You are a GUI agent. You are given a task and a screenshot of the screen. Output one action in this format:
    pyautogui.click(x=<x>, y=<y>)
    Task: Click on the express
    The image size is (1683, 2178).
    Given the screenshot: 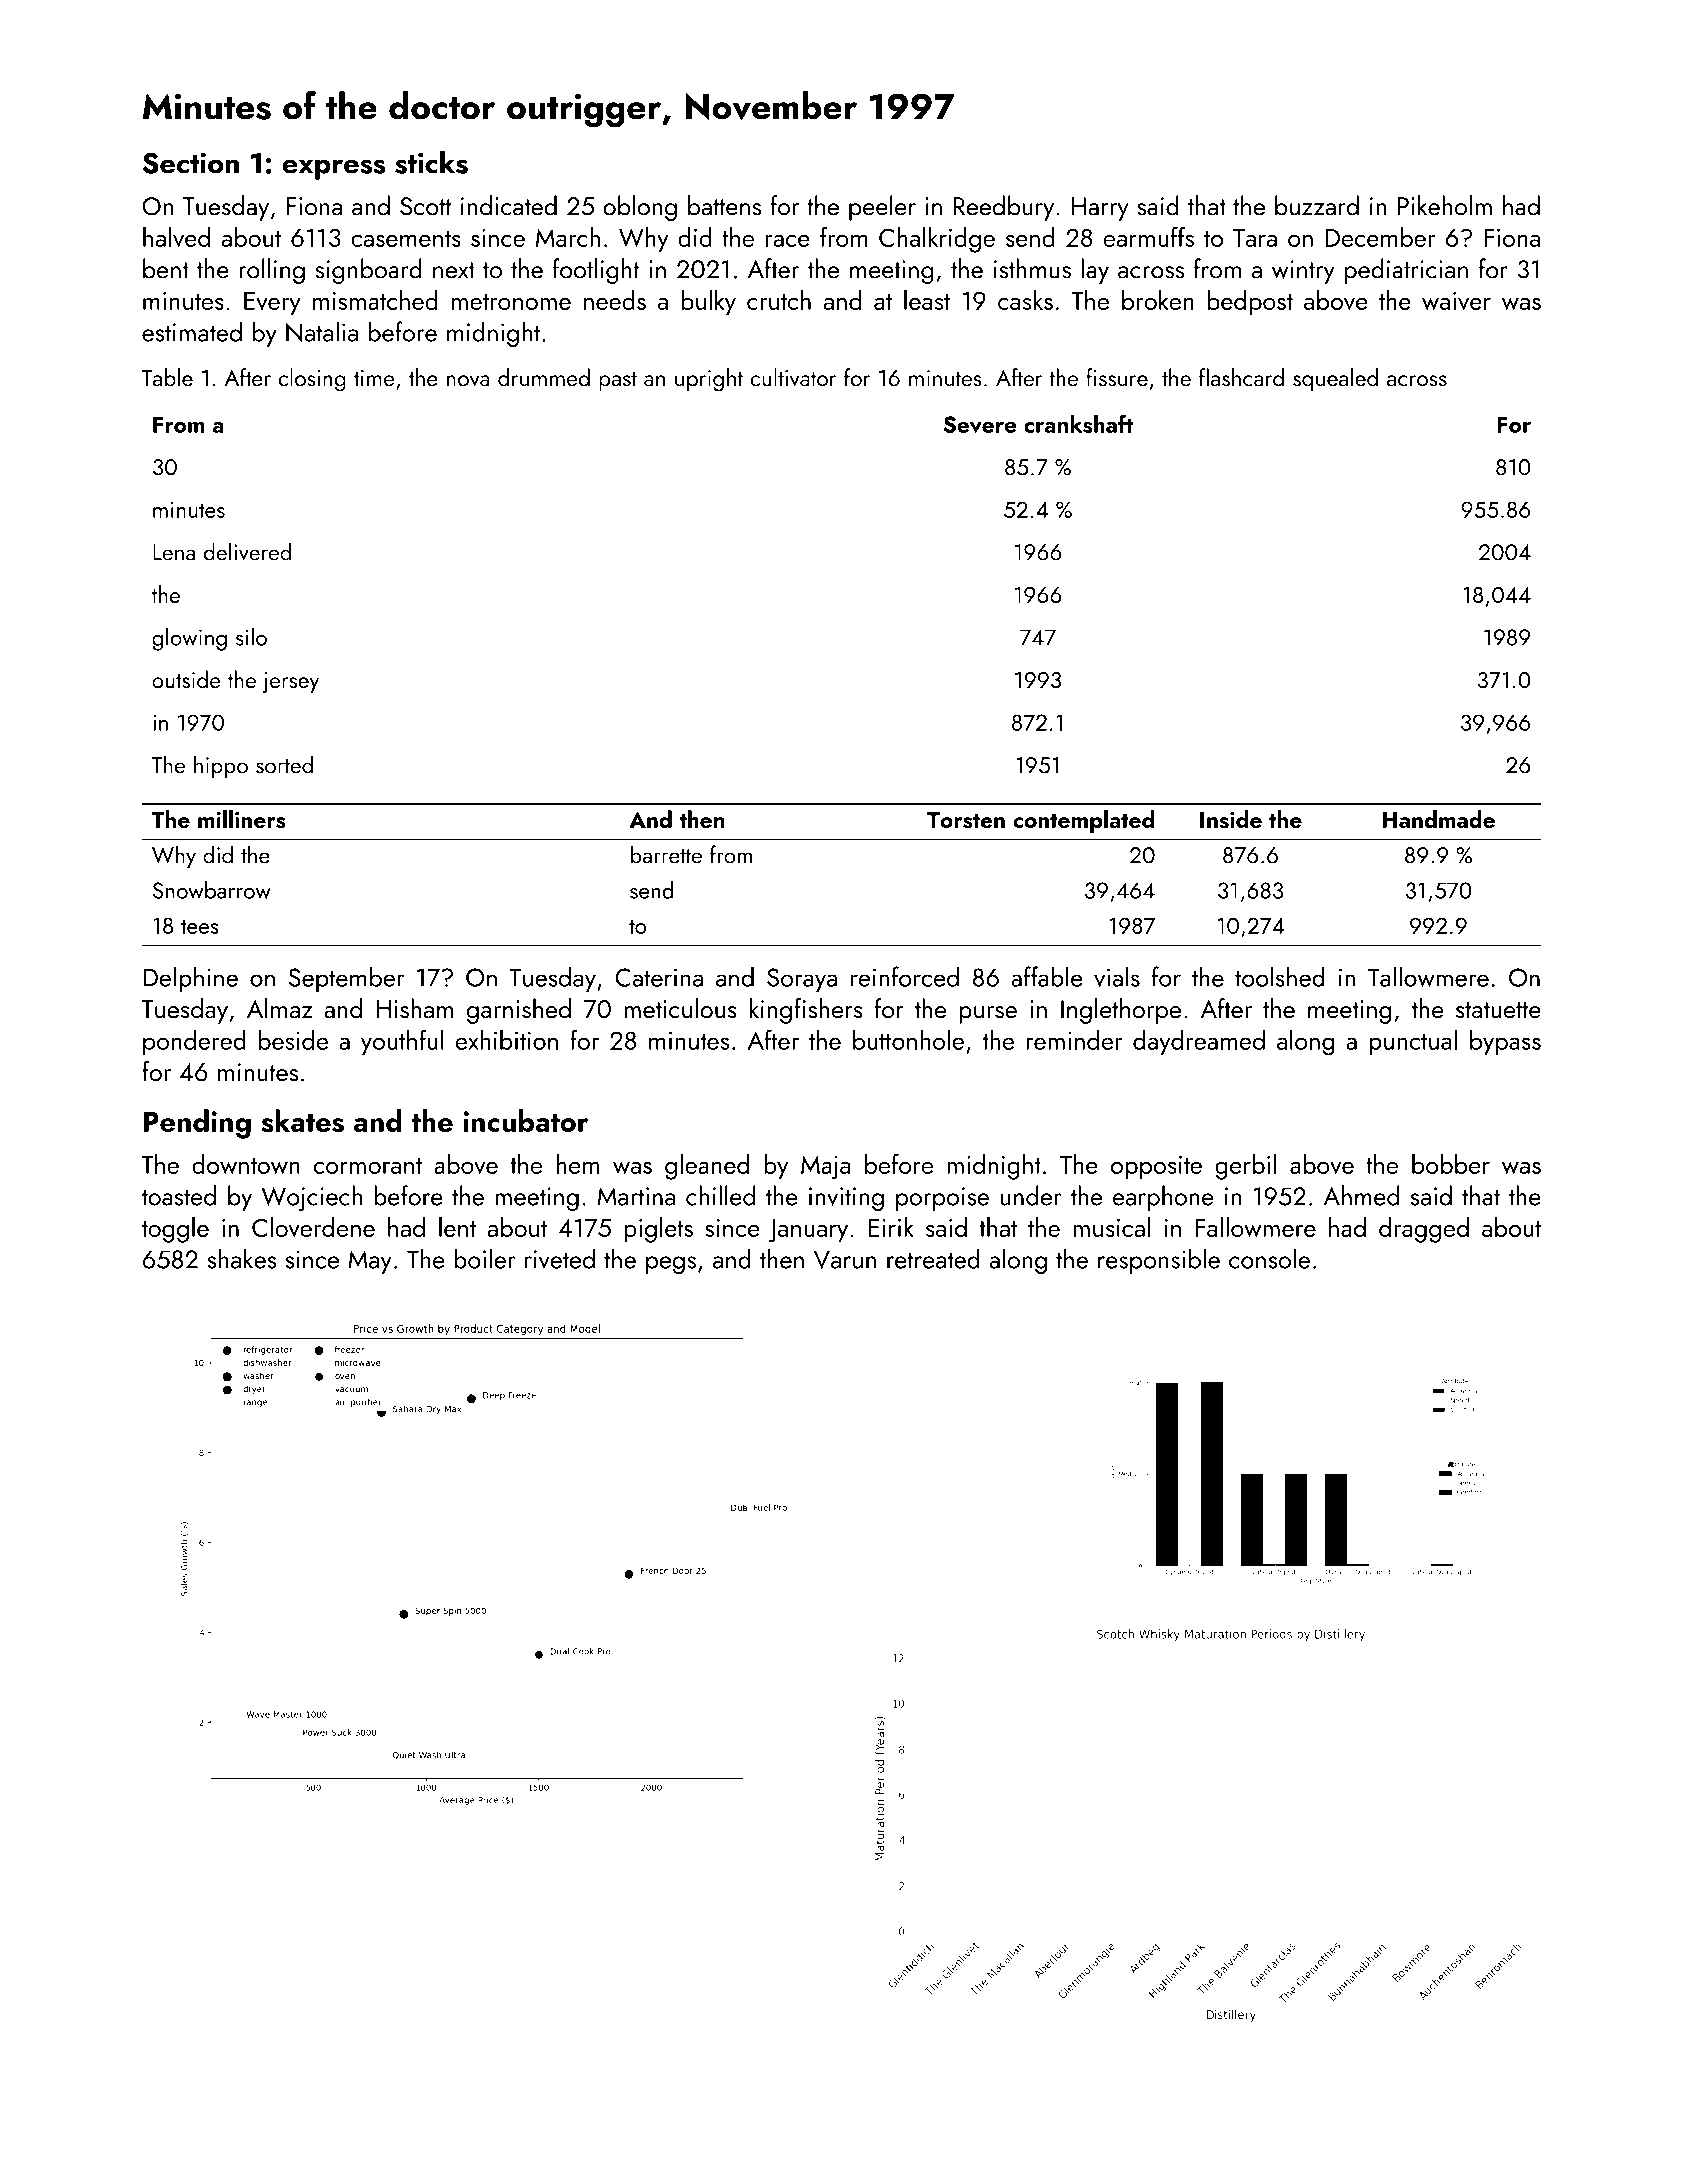 What is the action you would take?
    pyautogui.click(x=333, y=169)
